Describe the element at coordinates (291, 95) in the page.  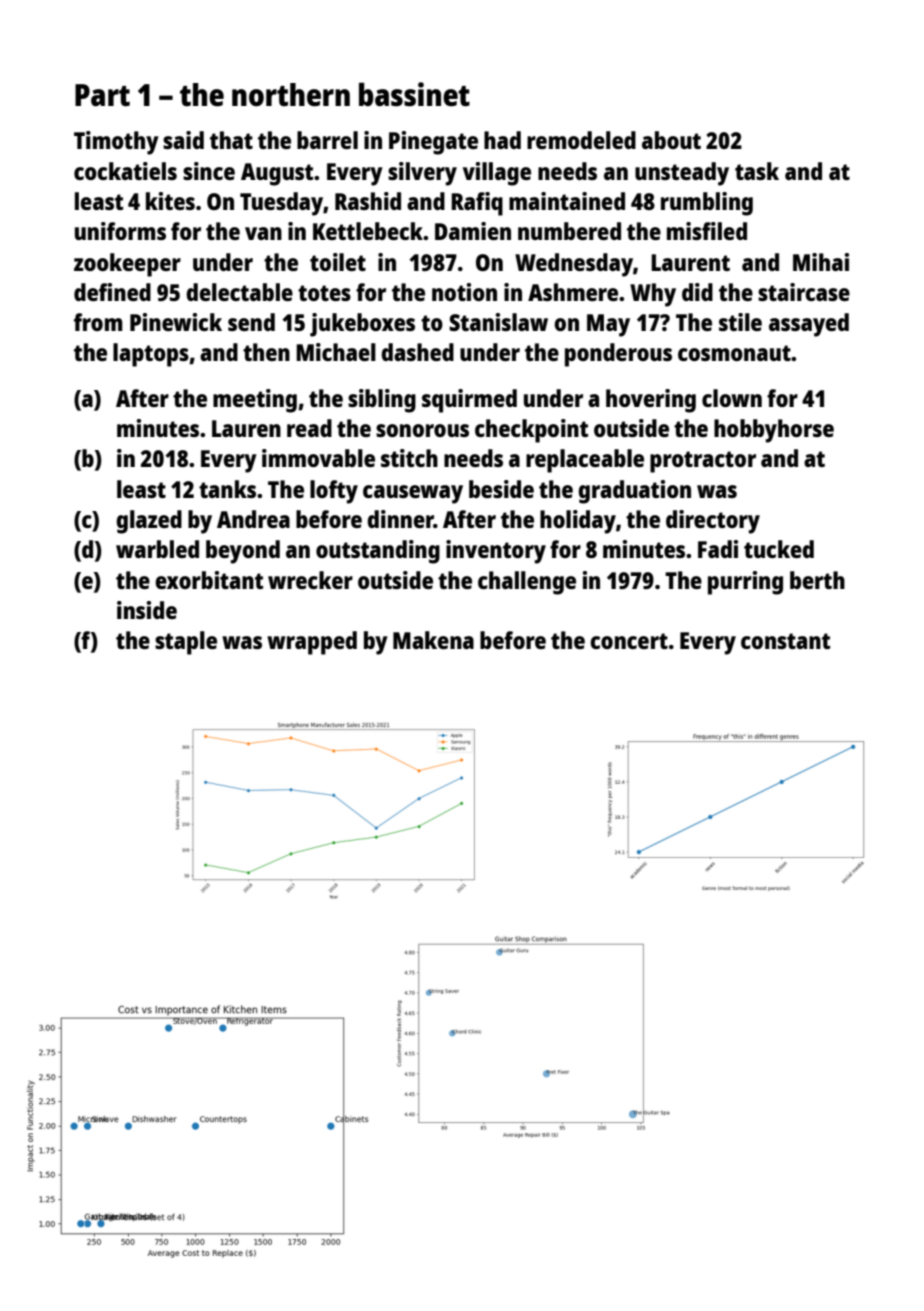
I see `northern` at that location.
